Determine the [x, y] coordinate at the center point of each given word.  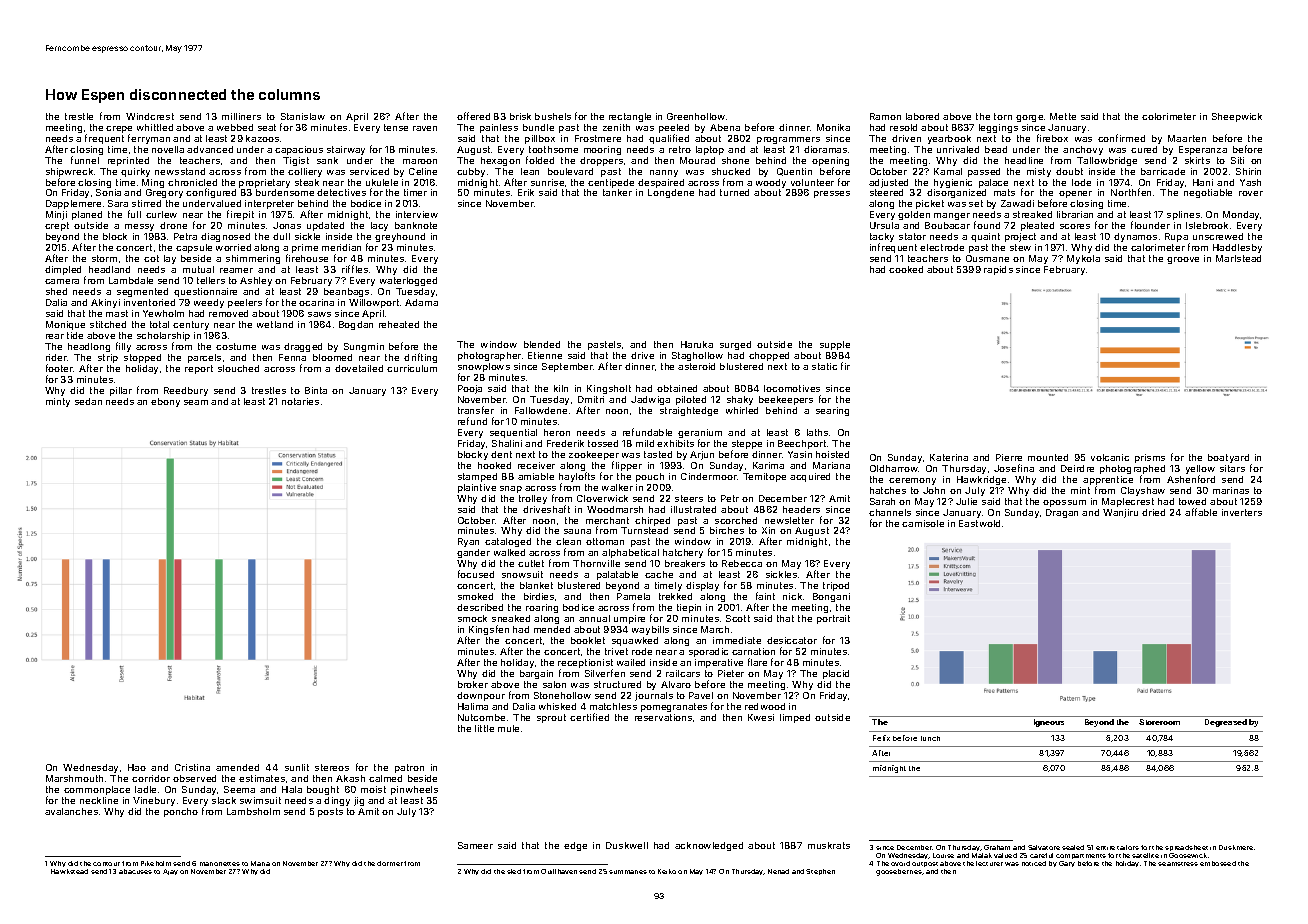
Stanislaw [303, 116]
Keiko [667, 871]
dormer [390, 863]
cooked [906, 269]
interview [417, 214]
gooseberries [899, 872]
